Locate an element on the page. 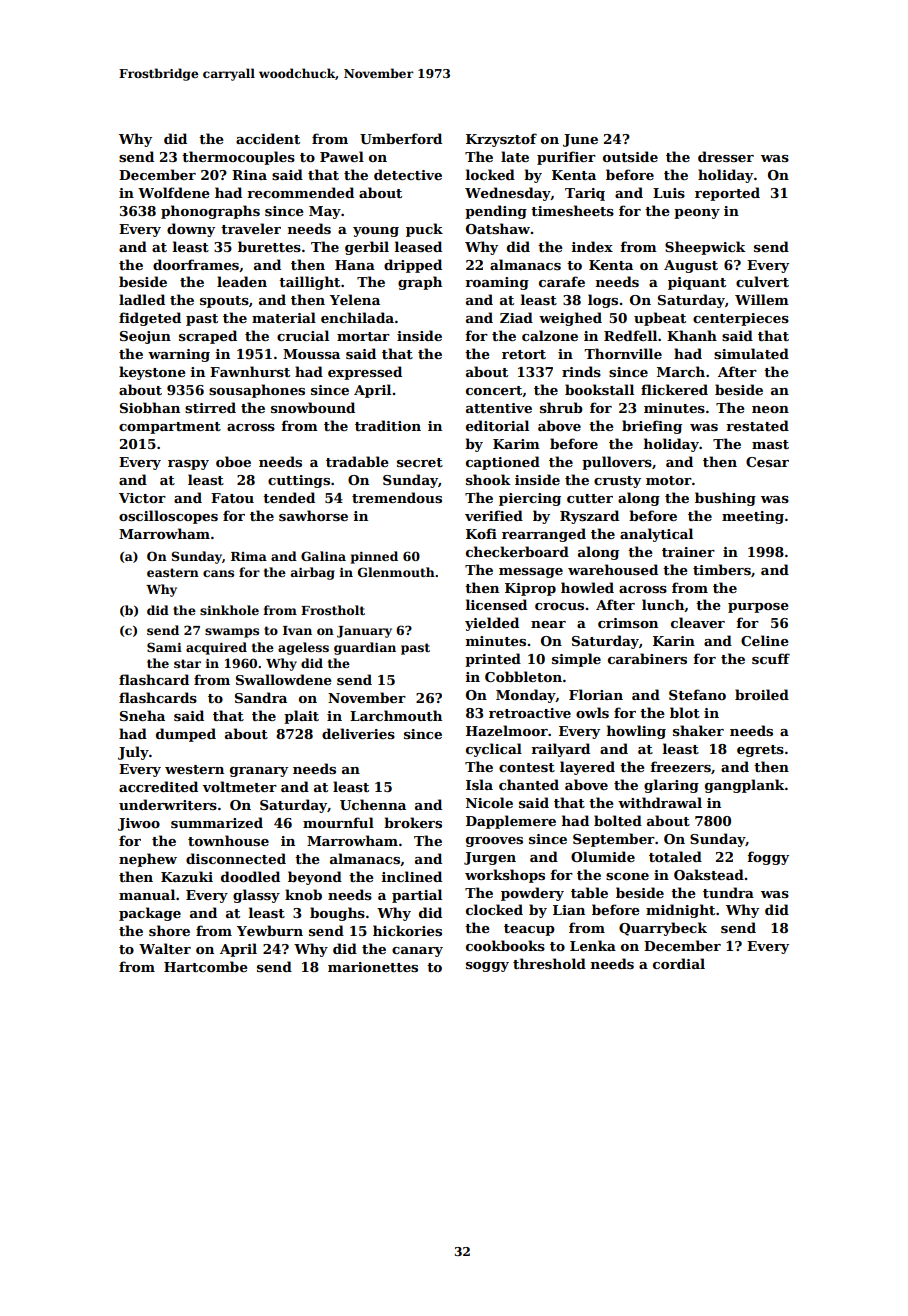 Image resolution: width=908 pixels, height=1316 pixels. Krzysztof is located at coordinates (501, 140).
